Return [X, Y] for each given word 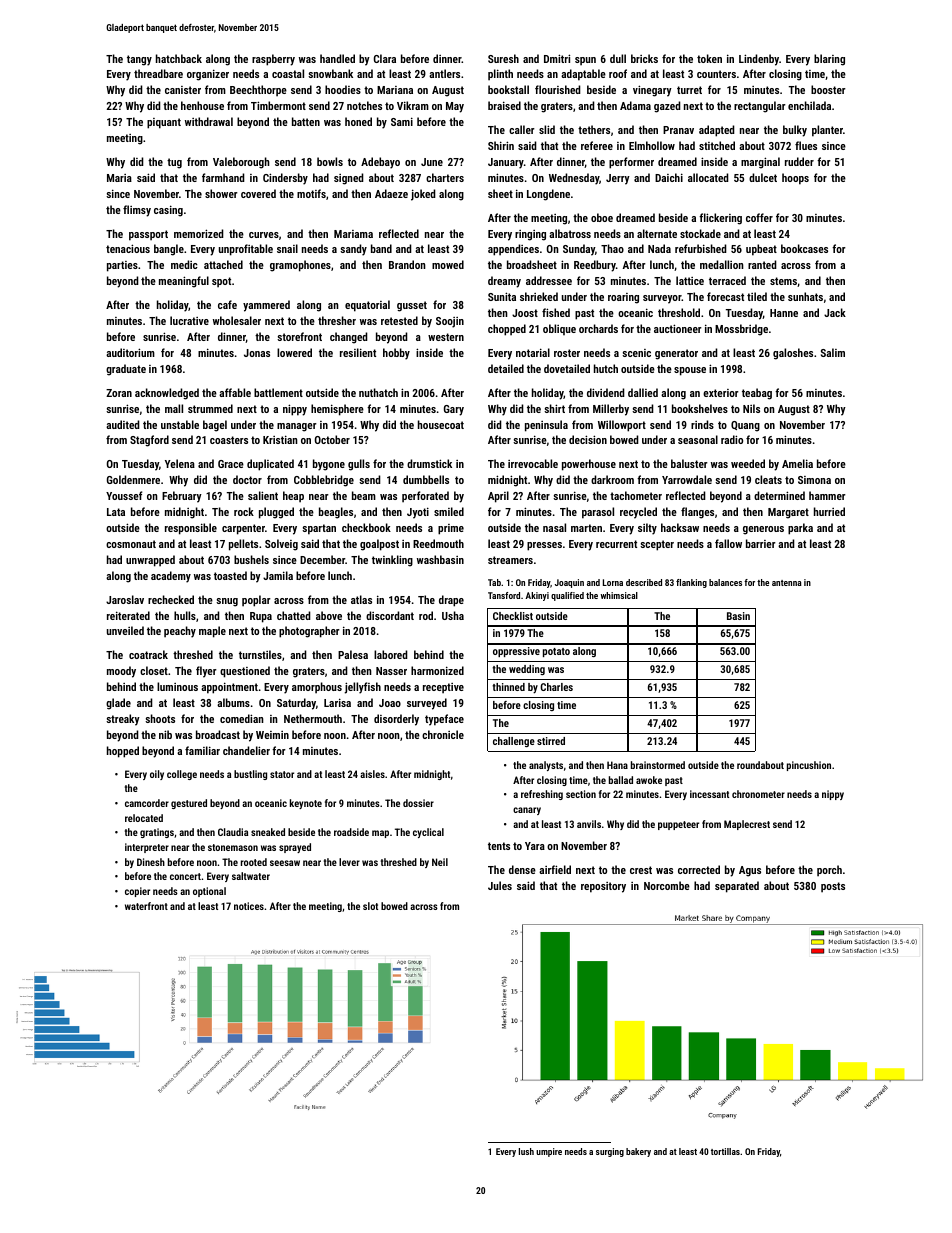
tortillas [725, 1151]
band [381, 248]
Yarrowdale [687, 479]
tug [174, 163]
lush [526, 1151]
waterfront [146, 906]
